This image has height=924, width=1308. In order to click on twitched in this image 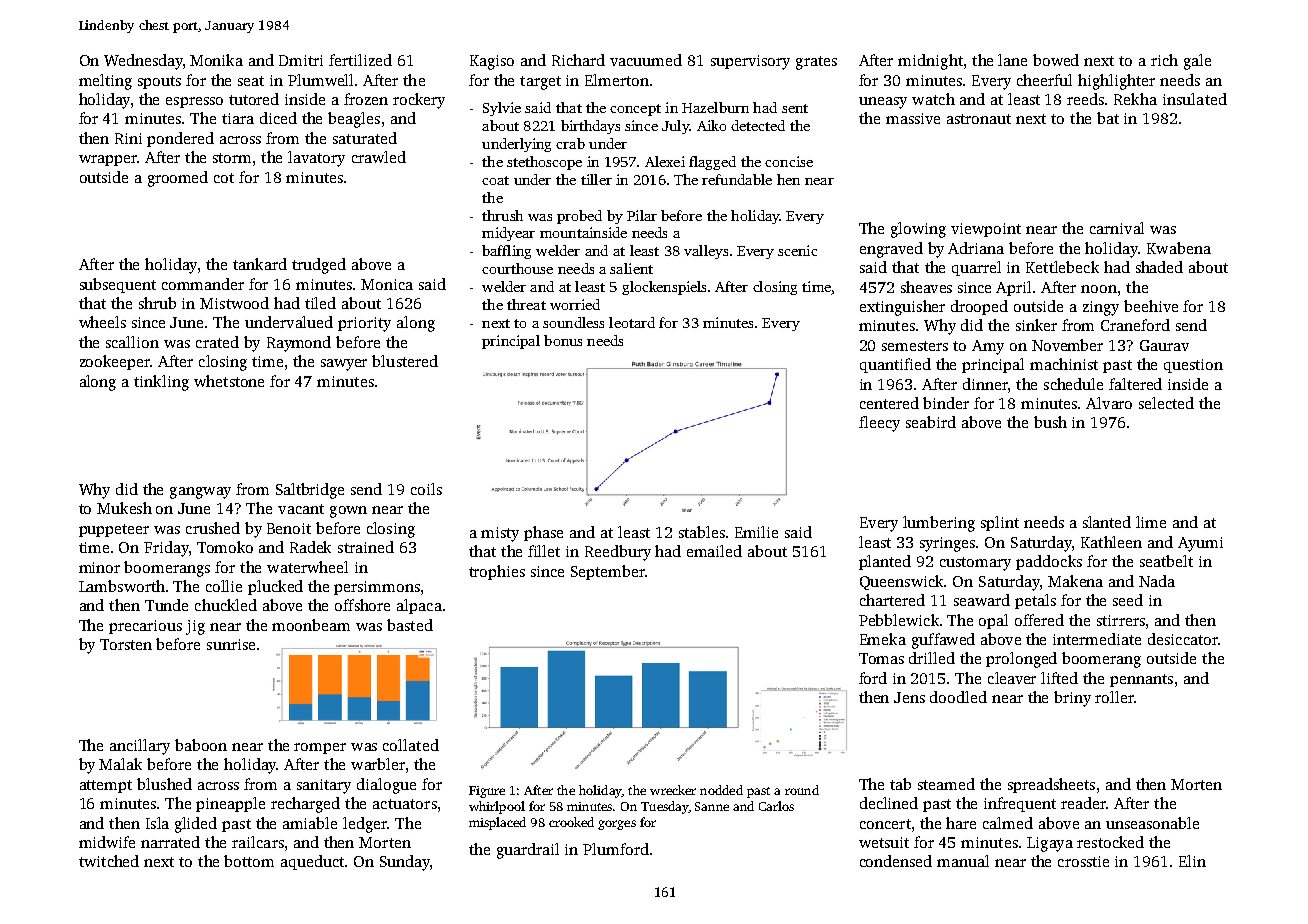, I will do `click(109, 861)`.
